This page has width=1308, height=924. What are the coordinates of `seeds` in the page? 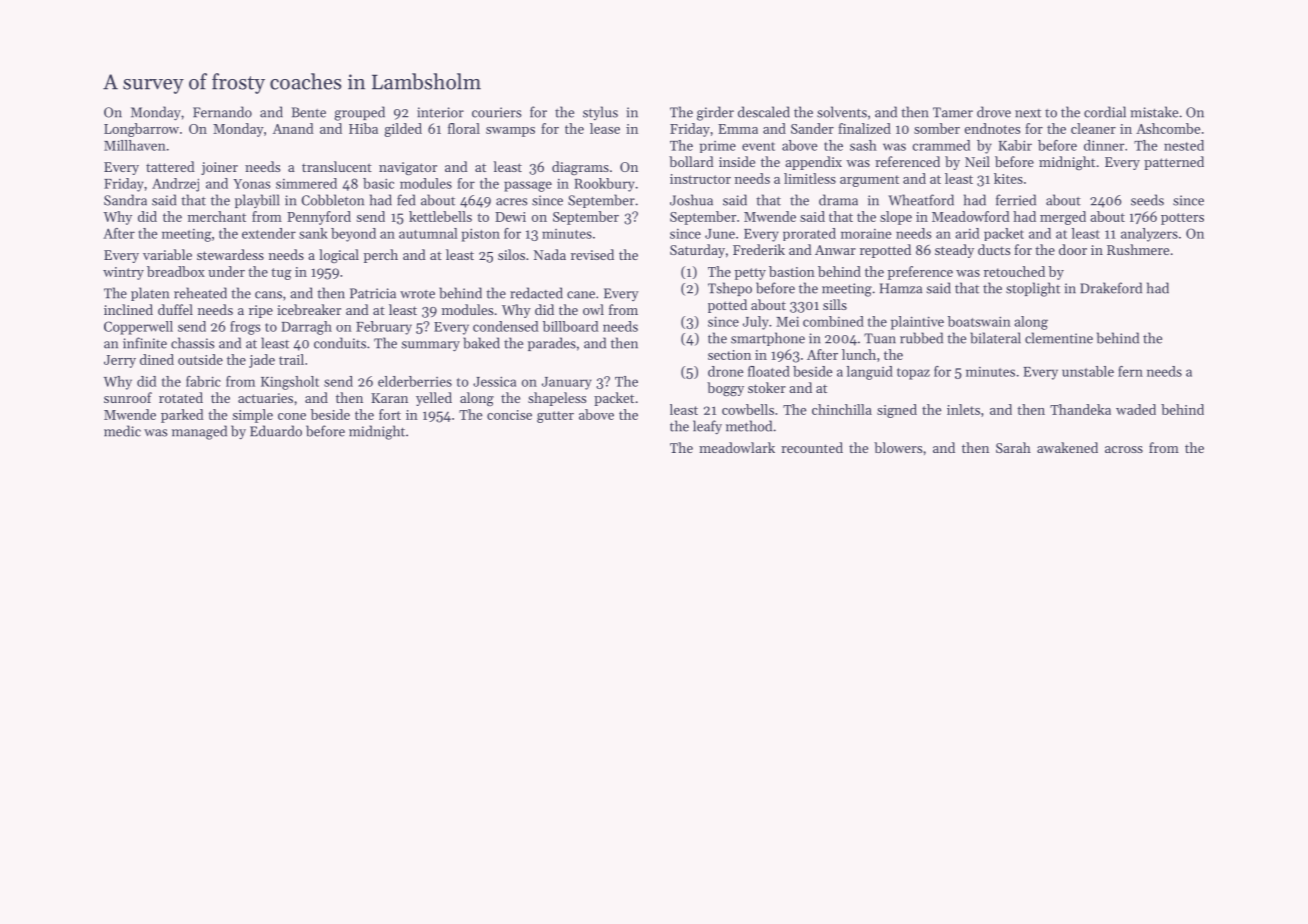 It's located at (1147, 200).
